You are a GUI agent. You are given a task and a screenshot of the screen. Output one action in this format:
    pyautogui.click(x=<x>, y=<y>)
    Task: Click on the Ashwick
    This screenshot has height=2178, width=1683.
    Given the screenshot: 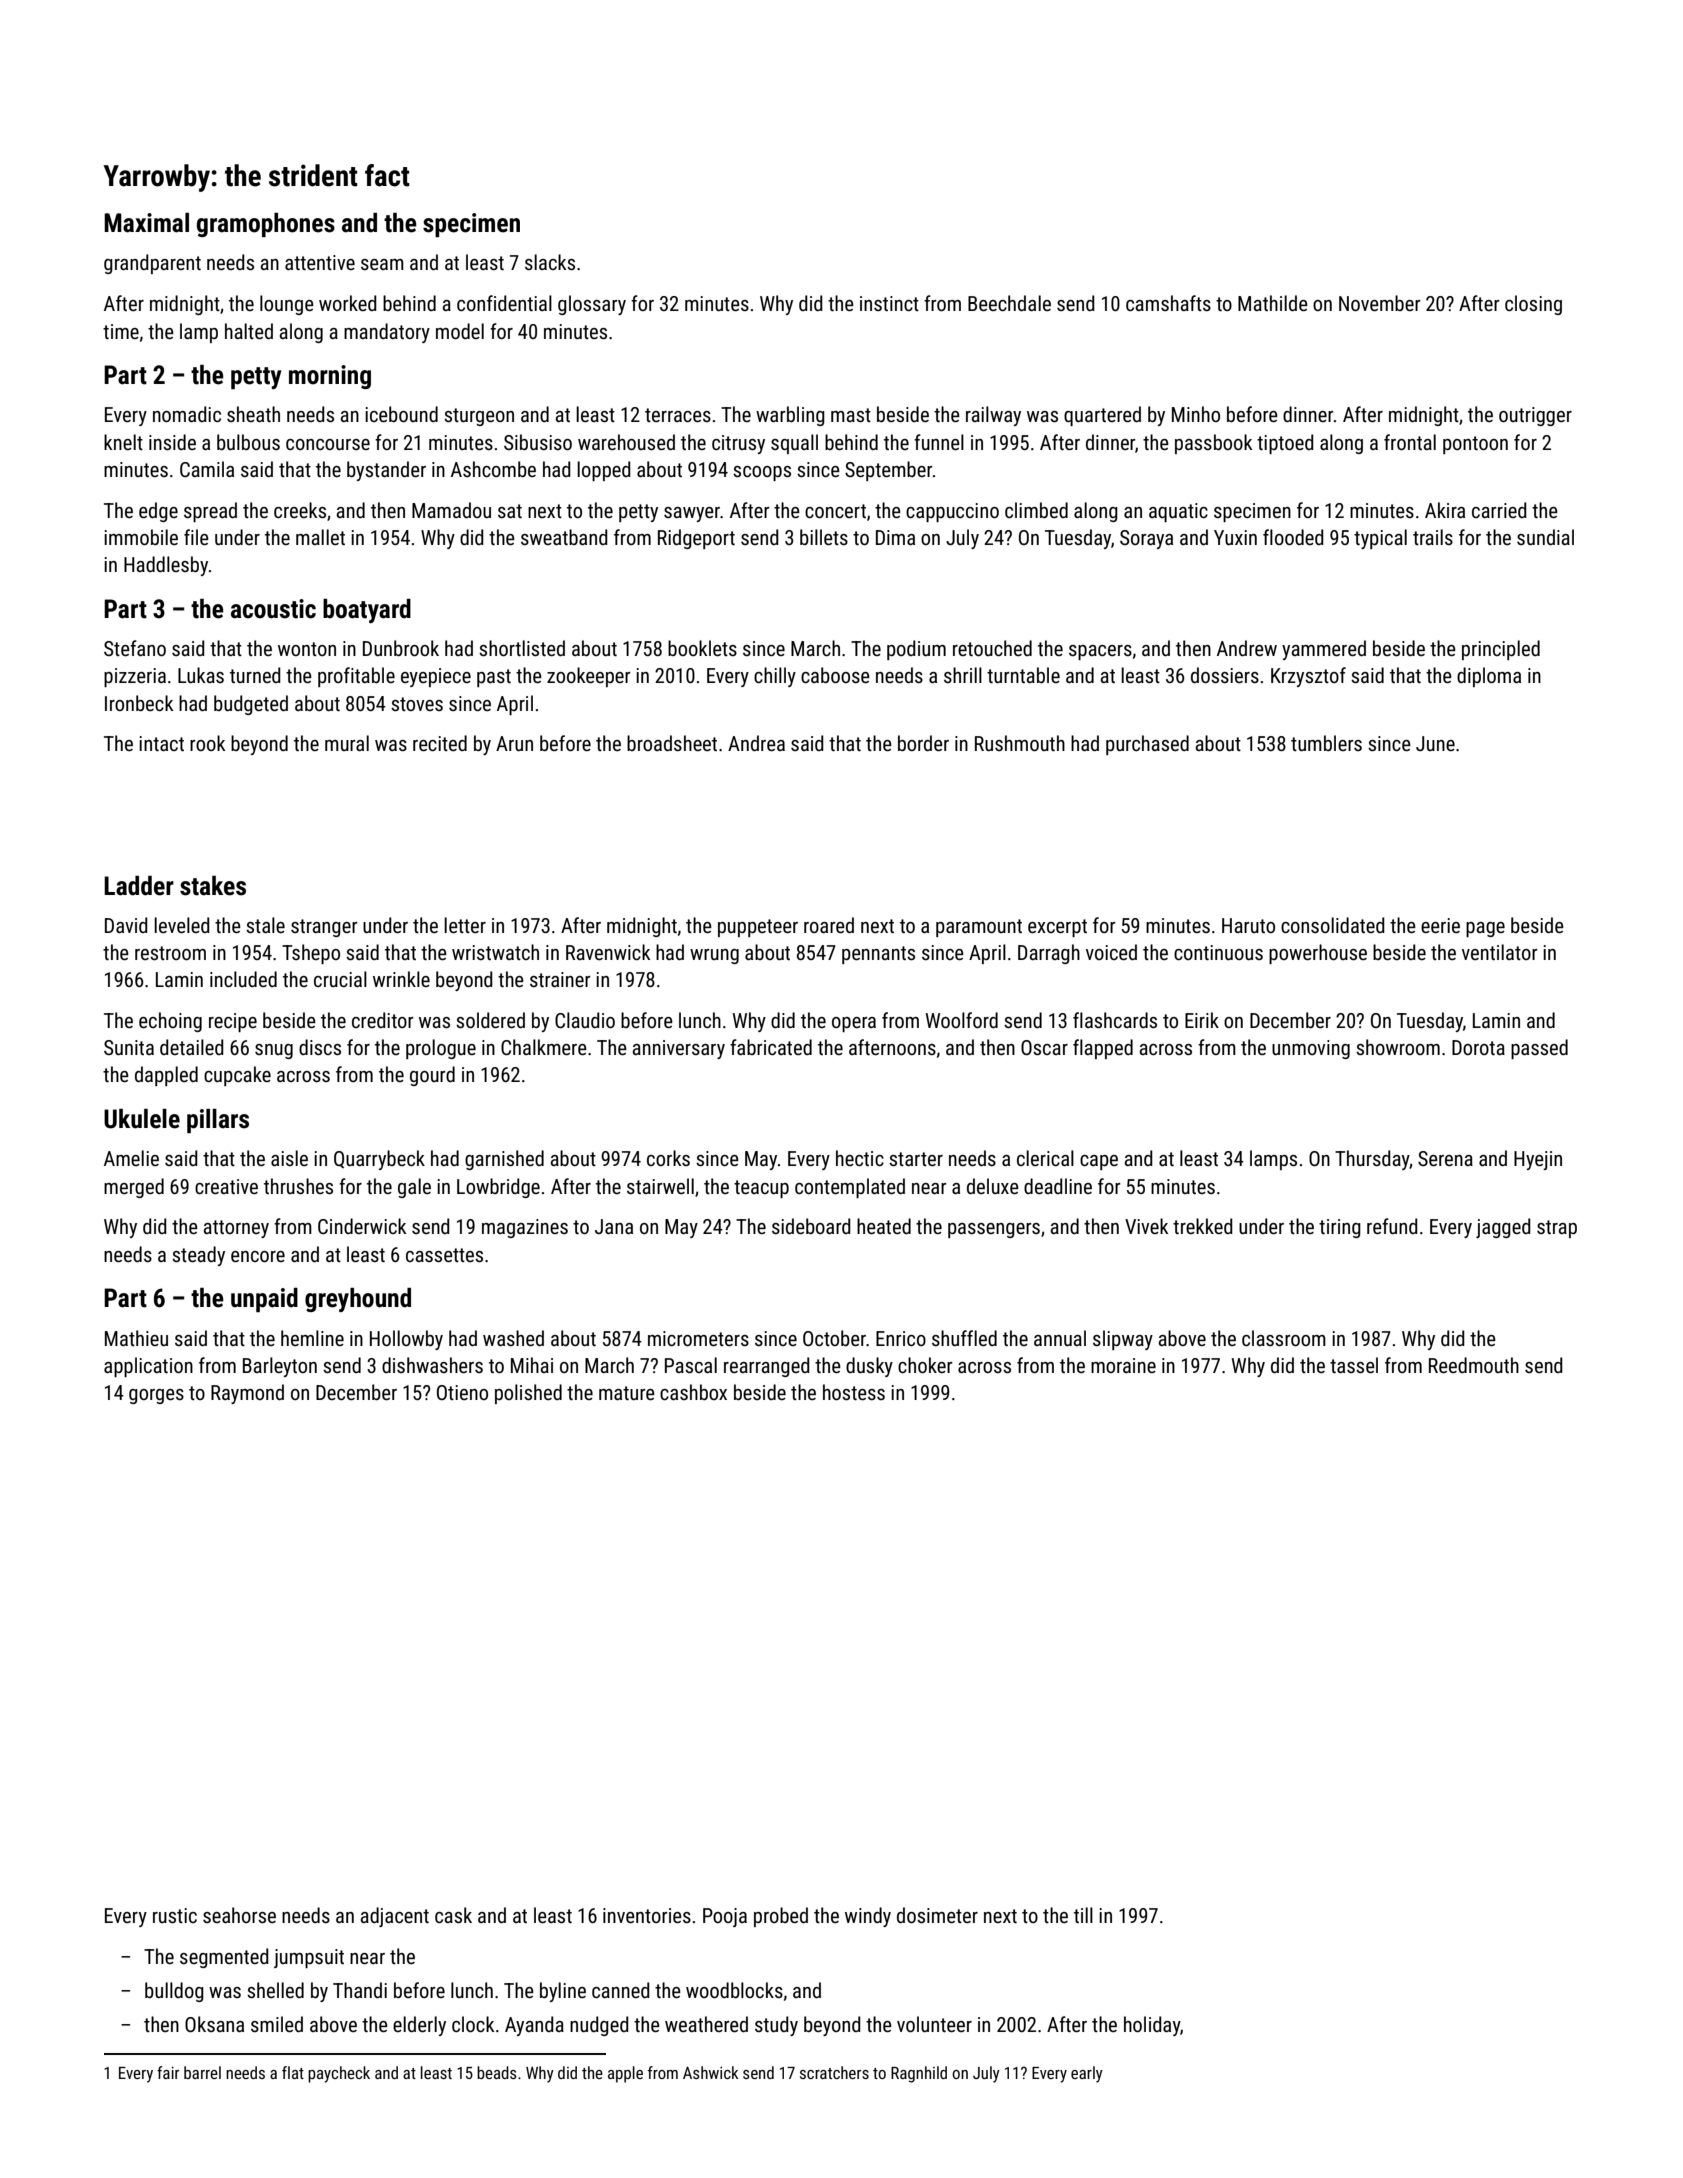 What is the action you would take?
    pyautogui.click(x=711, y=2072)
